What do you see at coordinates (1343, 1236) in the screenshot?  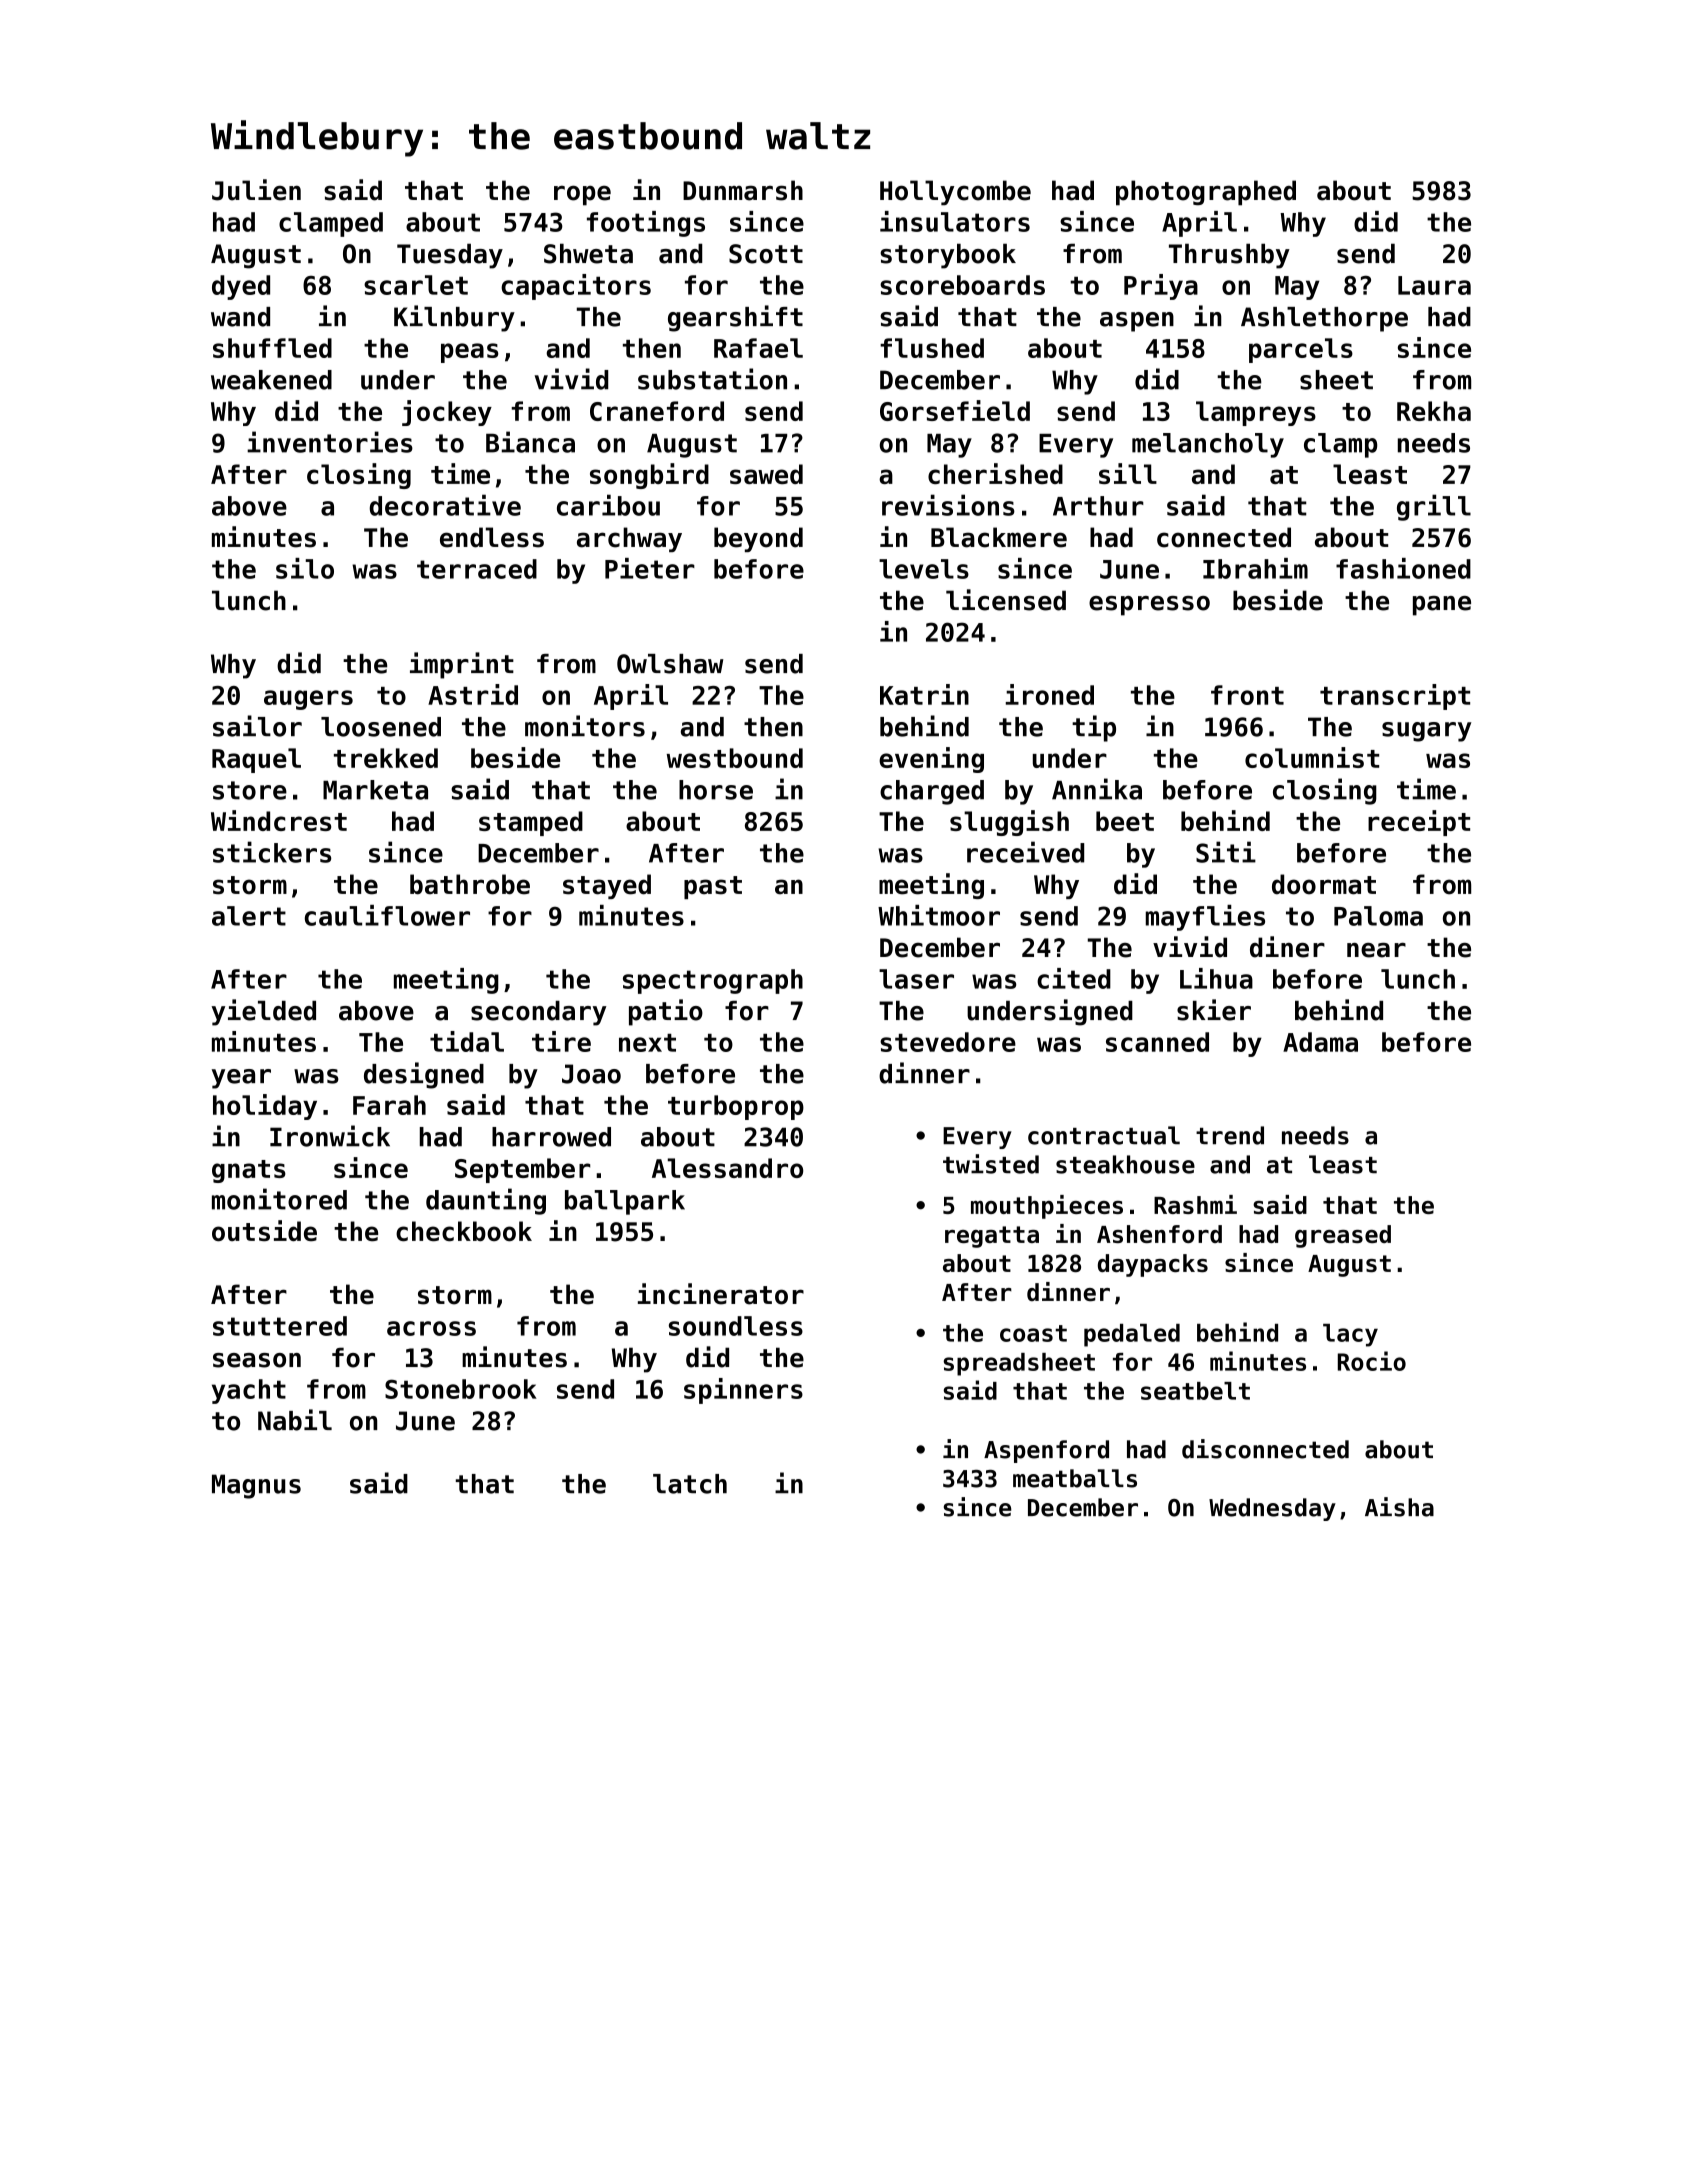 I see `greased` at bounding box center [1343, 1236].
